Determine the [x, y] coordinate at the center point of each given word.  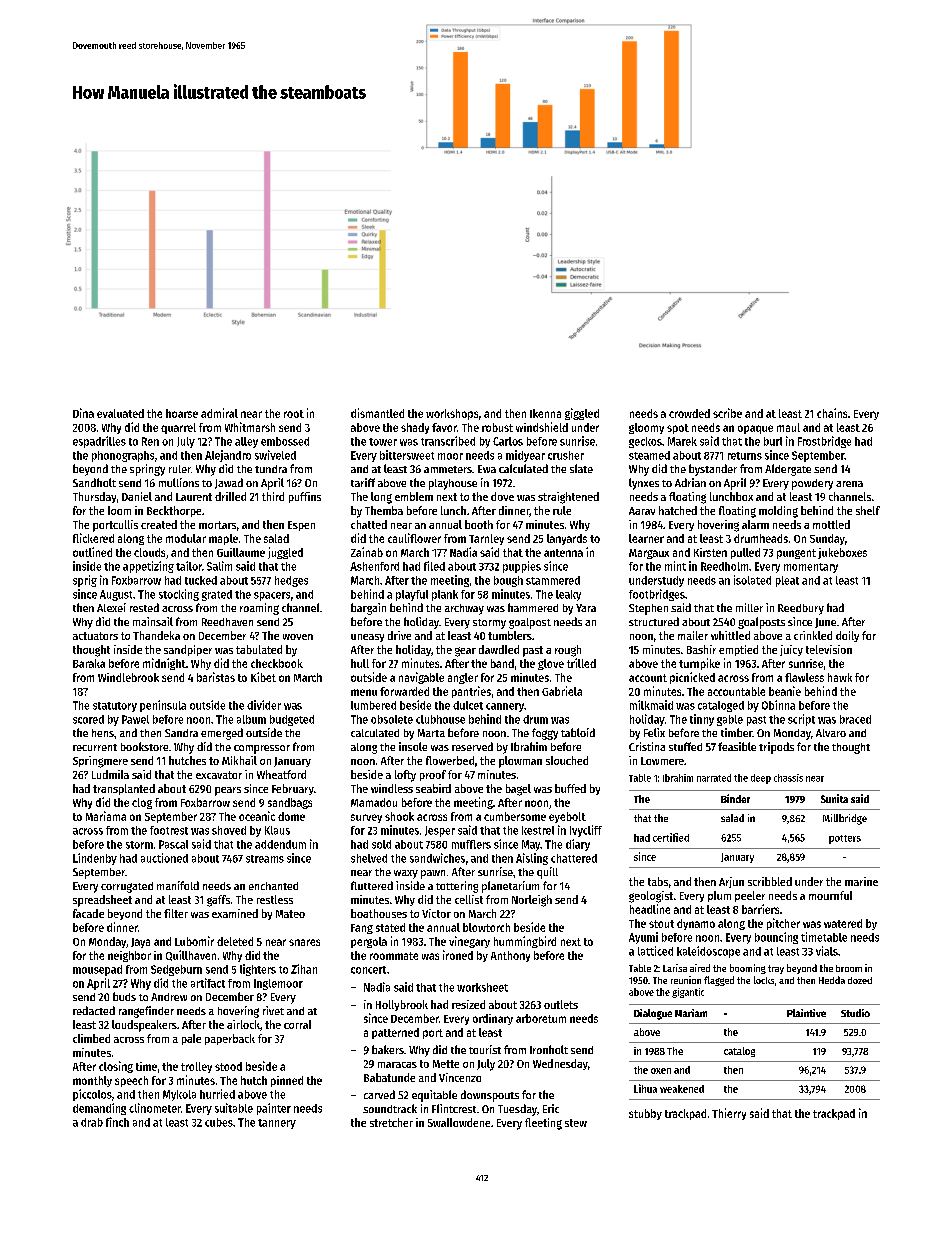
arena [849, 484]
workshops [452, 414]
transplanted [124, 789]
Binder [735, 798]
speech [131, 1081]
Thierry [729, 1114]
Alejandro [228, 456]
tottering [457, 887]
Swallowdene [459, 1122]
